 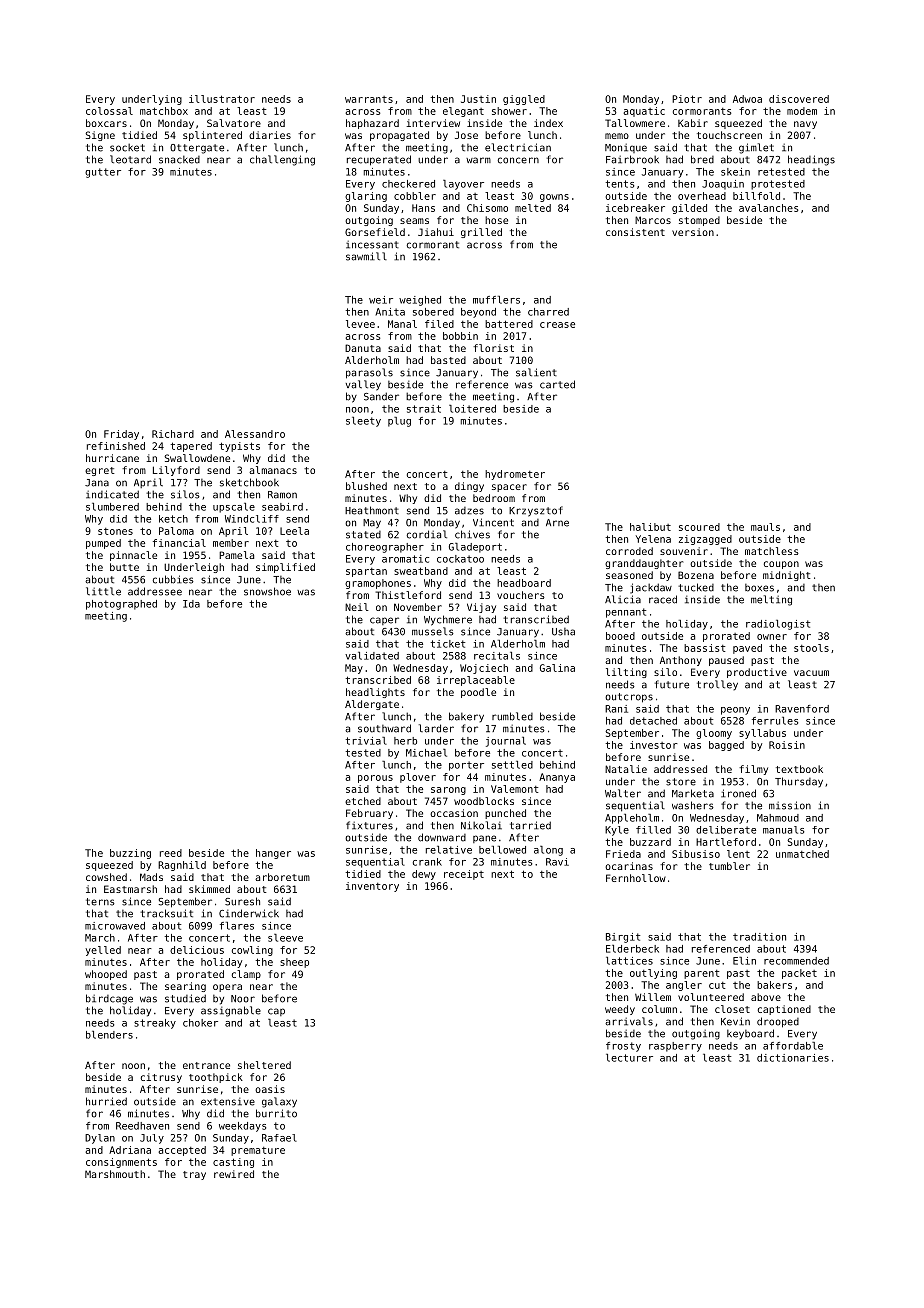 I want to click on Danuta, so click(x=363, y=348).
